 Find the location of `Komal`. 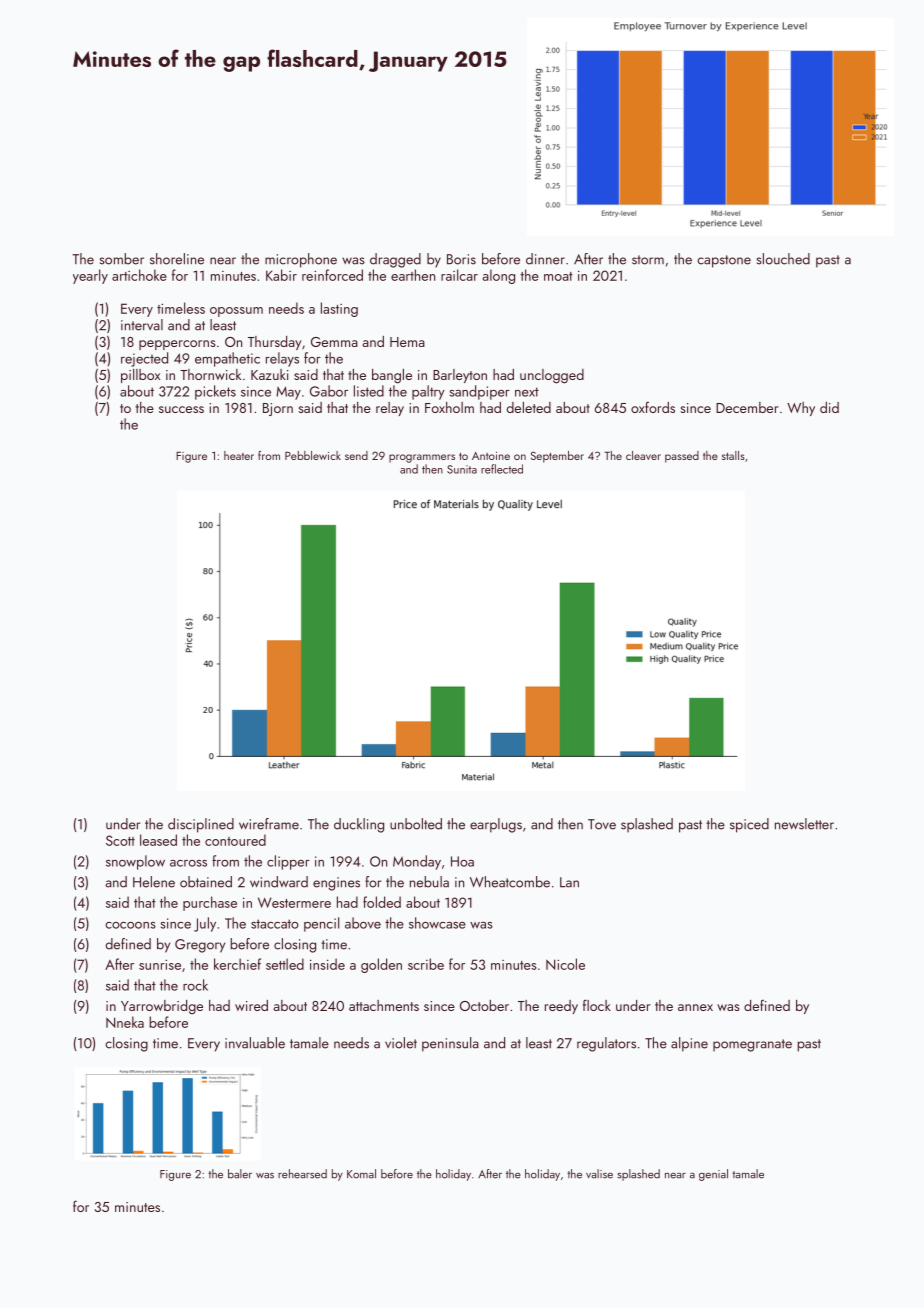

Komal is located at coordinates (361, 1174).
